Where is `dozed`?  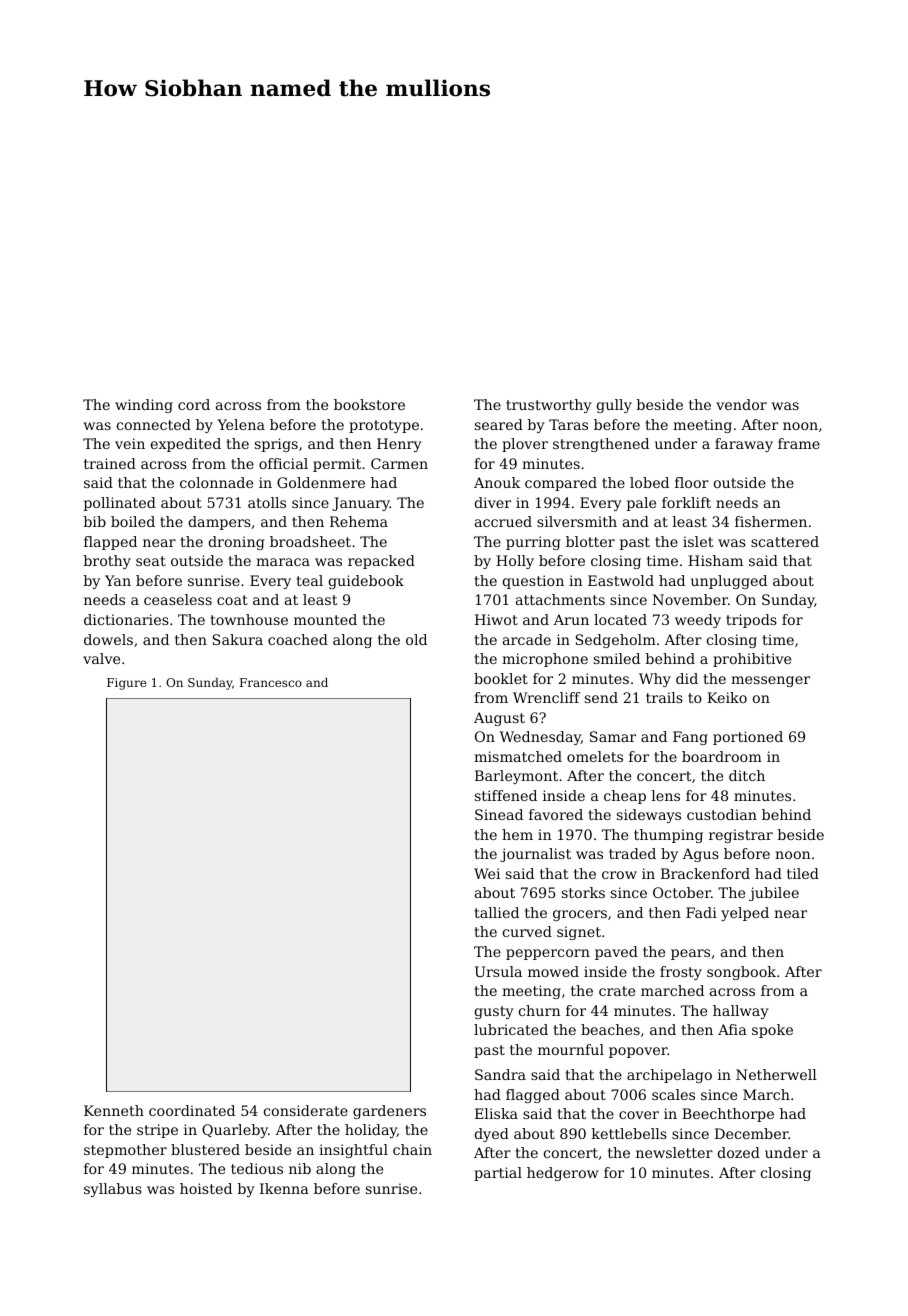
dozed is located at coordinates (739, 1152).
